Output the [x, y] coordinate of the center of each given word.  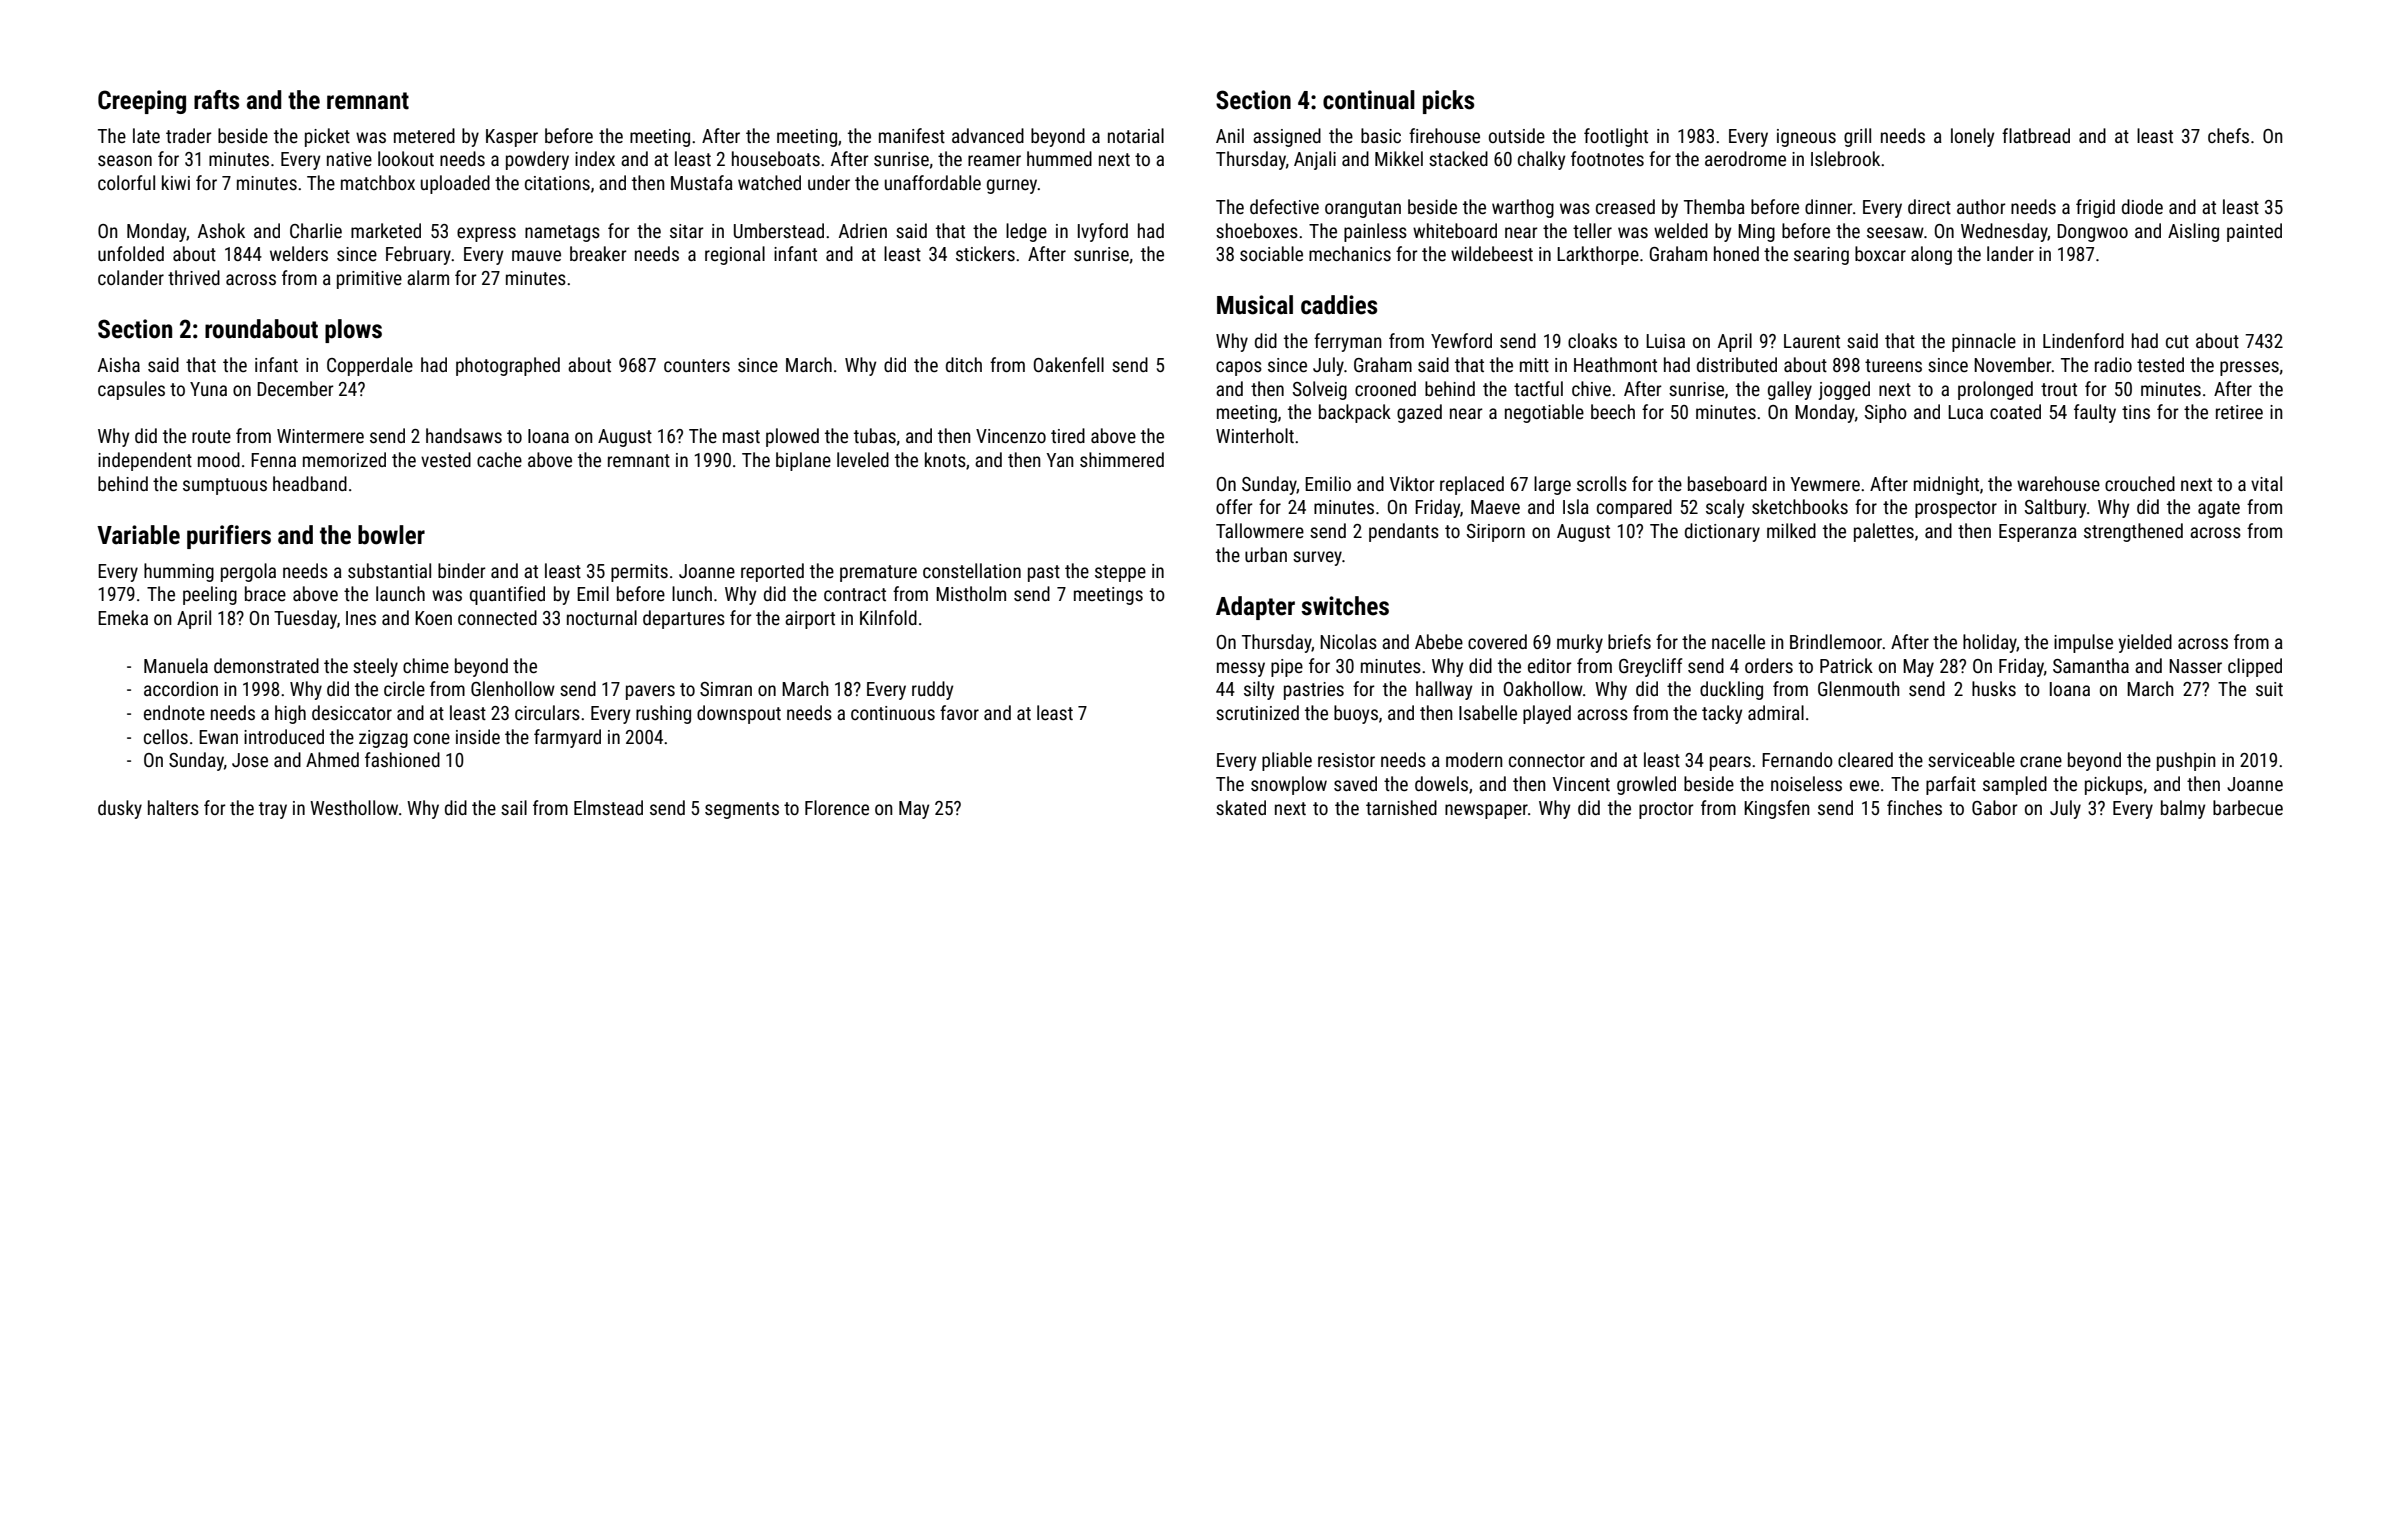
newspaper [1486, 811]
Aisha [119, 364]
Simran [726, 689]
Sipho [1886, 413]
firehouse [1444, 135]
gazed [1419, 413]
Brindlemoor [1836, 641]
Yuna [208, 389]
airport [810, 620]
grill [1857, 137]
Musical [1255, 305]
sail [514, 807]
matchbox [378, 182]
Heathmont [1615, 364]
